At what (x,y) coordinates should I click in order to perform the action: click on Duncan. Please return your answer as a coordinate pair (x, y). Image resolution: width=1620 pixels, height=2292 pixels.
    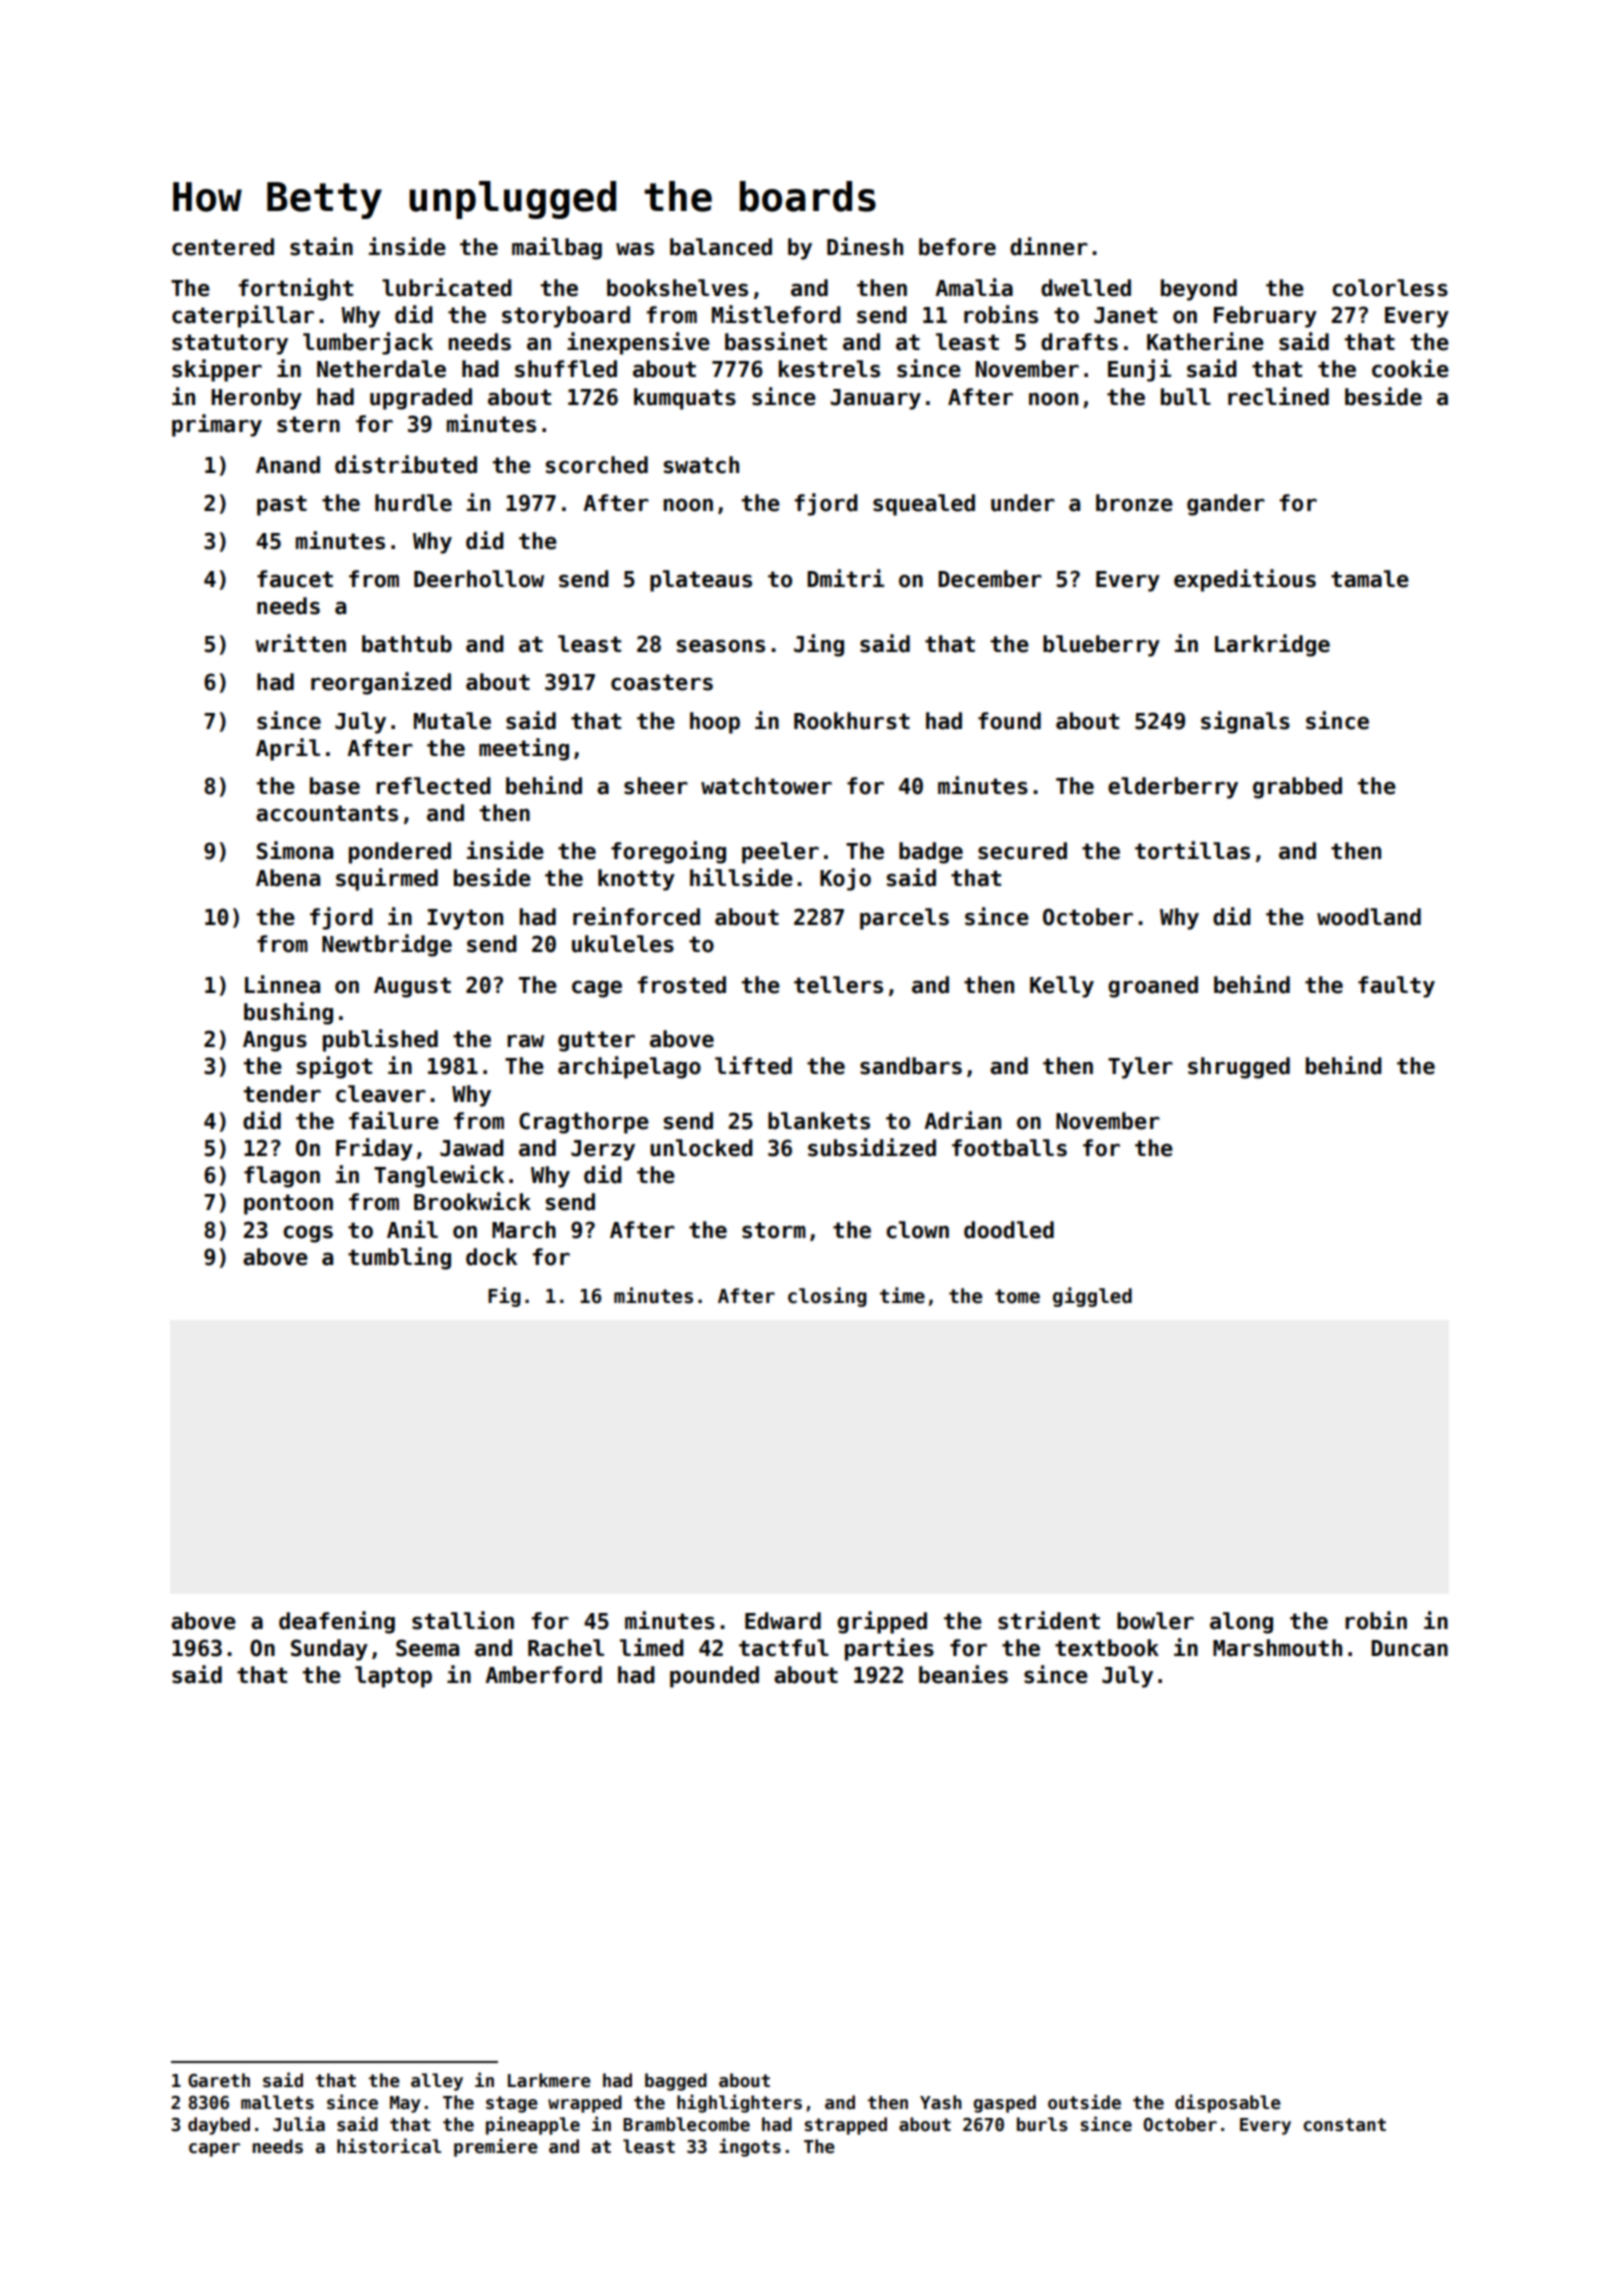
    Looking at the image, I should click on (1409, 1648).
